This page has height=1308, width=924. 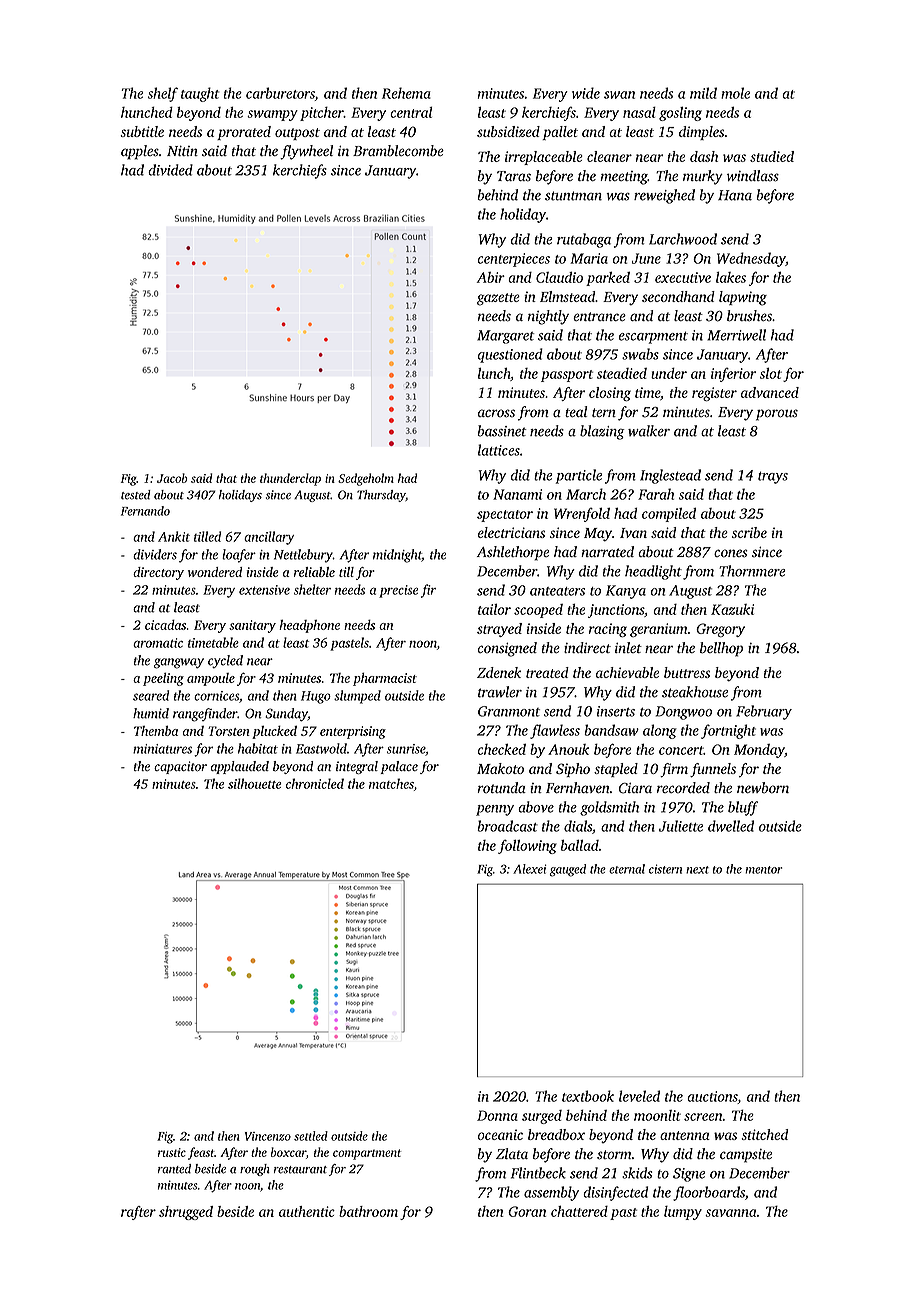 I want to click on mild, so click(x=703, y=93).
